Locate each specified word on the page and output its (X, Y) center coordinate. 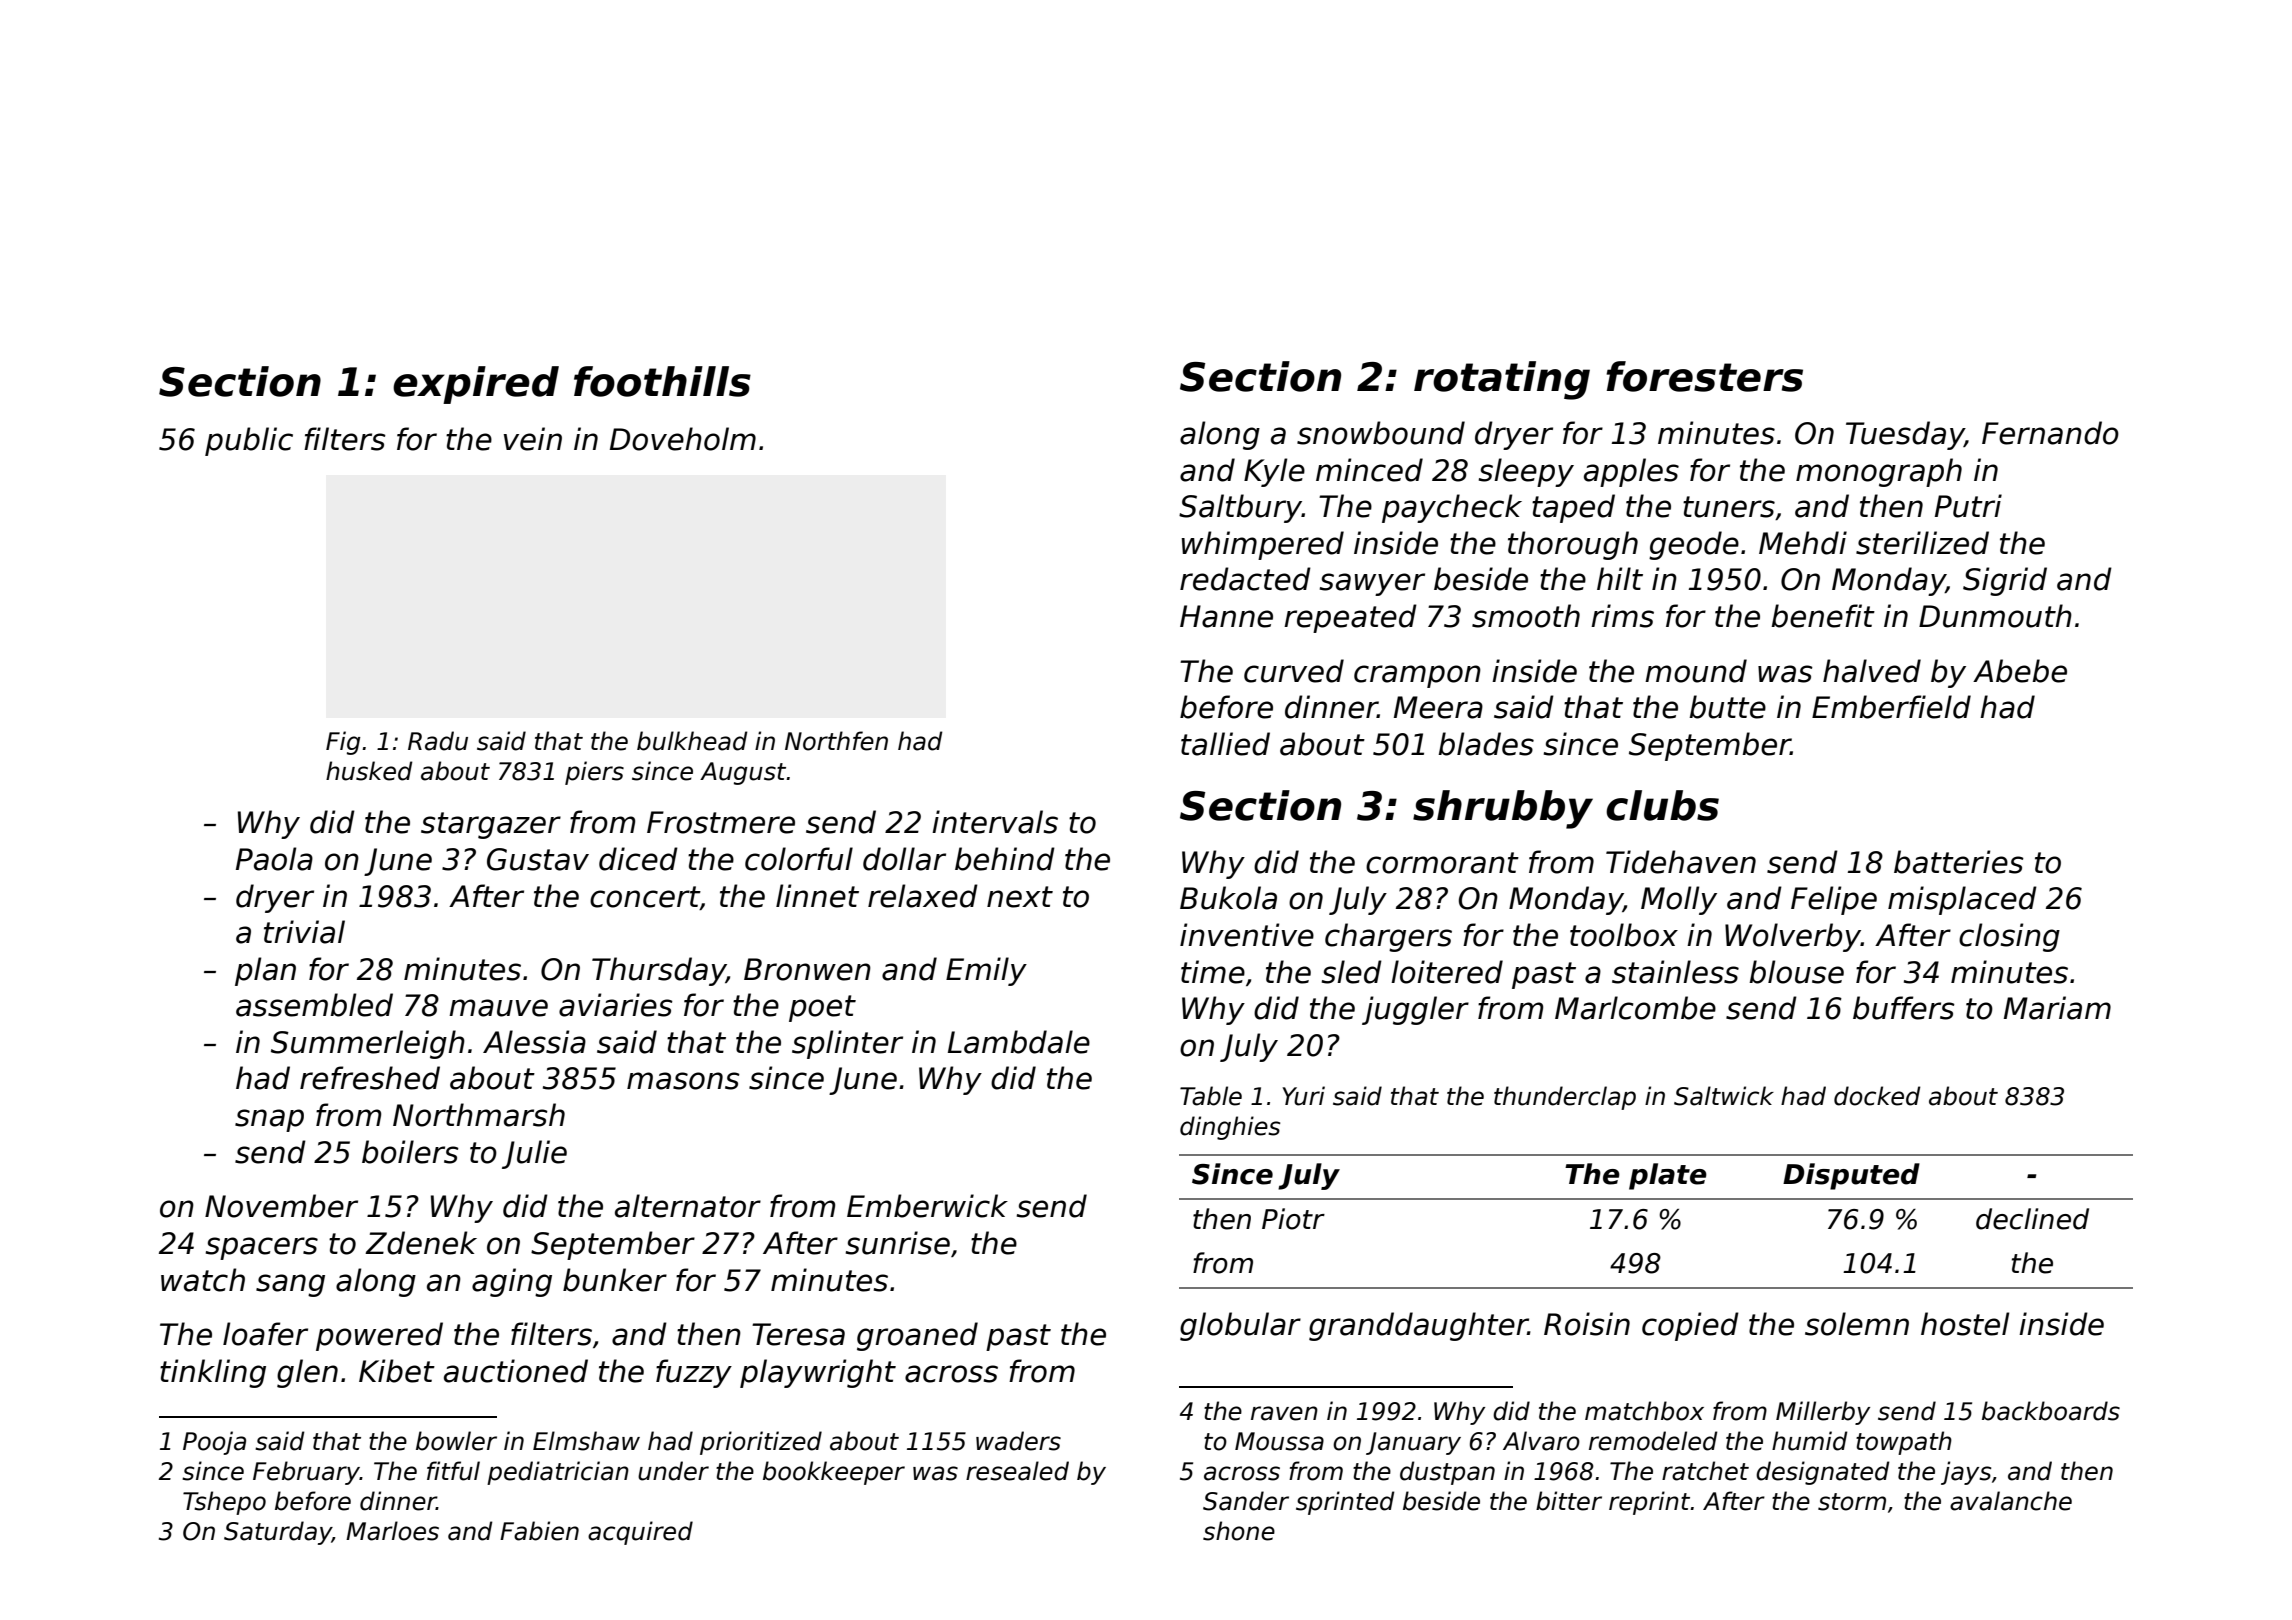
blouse (1796, 972)
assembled (314, 1005)
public (249, 441)
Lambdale (1019, 1042)
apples (1631, 472)
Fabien (539, 1531)
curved (1294, 671)
